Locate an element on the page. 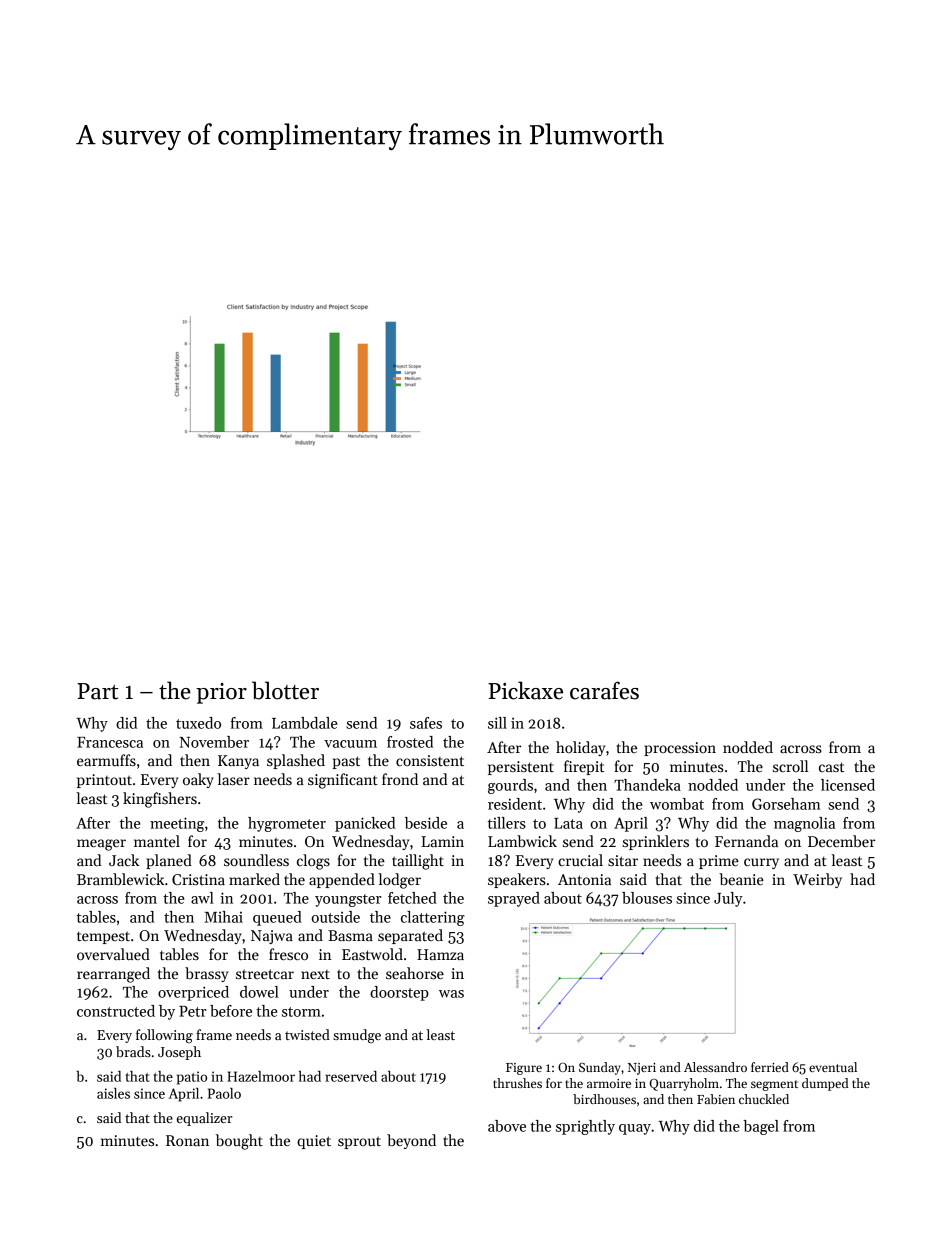  Ronan is located at coordinates (187, 1140).
